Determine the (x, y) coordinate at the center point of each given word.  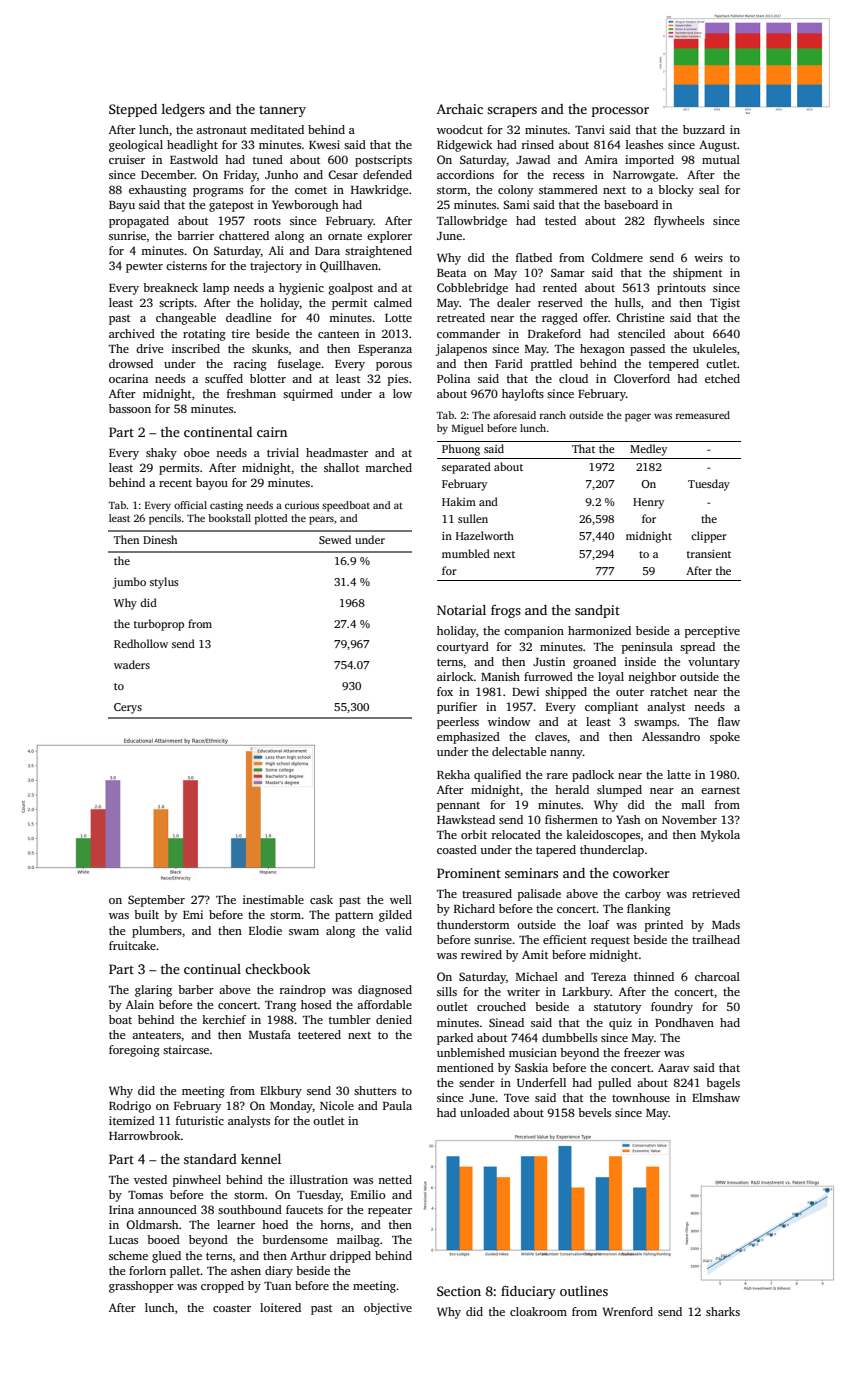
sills (447, 991)
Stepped (133, 110)
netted (395, 1179)
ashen (246, 1270)
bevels (594, 1112)
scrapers (512, 112)
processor (620, 112)
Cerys (128, 708)
